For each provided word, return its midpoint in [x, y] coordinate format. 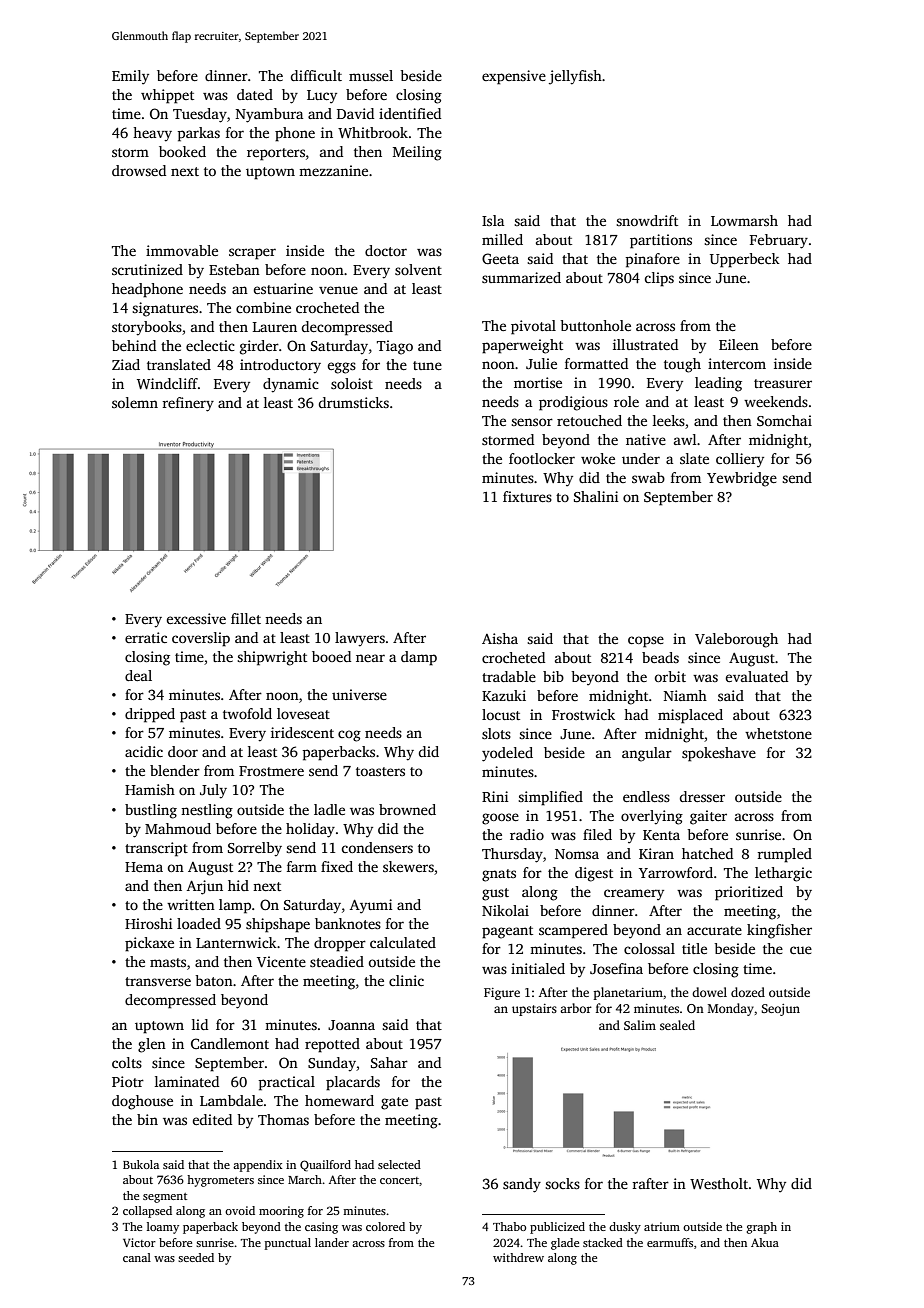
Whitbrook [373, 132]
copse [646, 642]
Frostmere [271, 771]
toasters [380, 771]
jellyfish [575, 77]
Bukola [141, 1164]
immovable [182, 250]
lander [332, 1242]
